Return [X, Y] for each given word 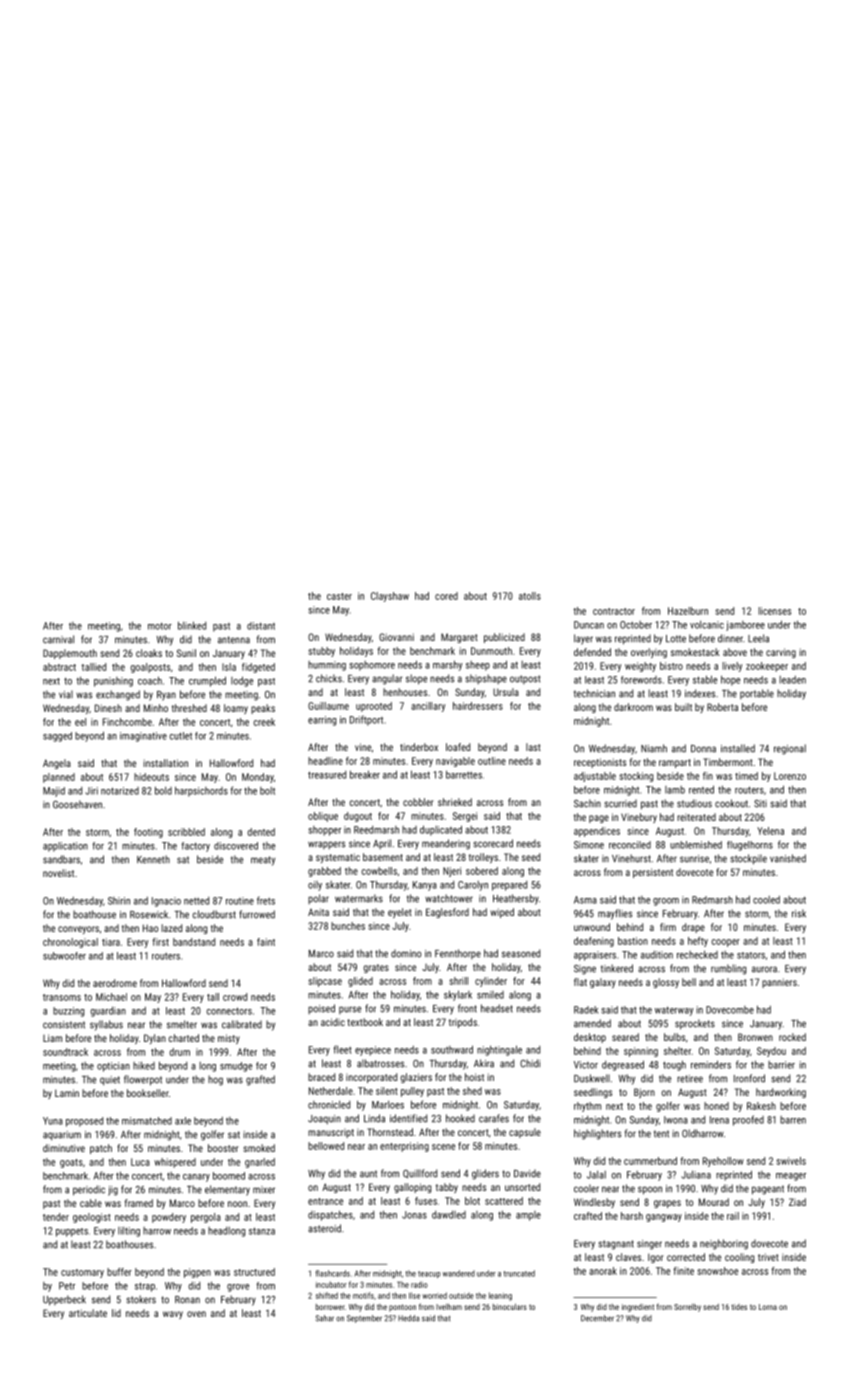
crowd [235, 997]
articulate [88, 1313]
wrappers [326, 845]
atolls [530, 596]
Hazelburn [688, 611]
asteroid [324, 1228]
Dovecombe [730, 1010]
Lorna [768, 1307]
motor [160, 626]
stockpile [748, 859]
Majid [54, 792]
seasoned [521, 953]
